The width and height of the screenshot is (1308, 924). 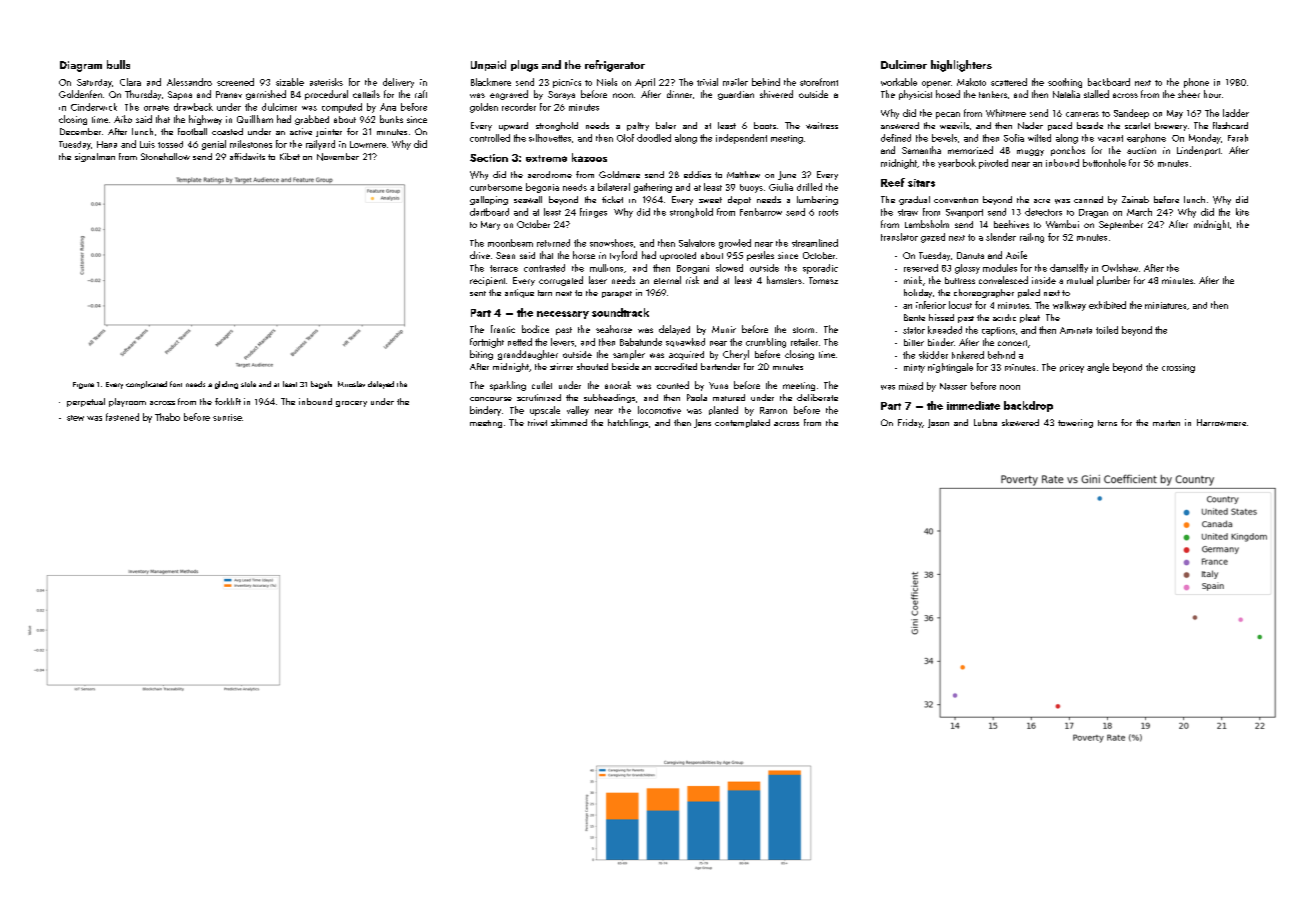 I want to click on signalman, so click(x=95, y=157).
